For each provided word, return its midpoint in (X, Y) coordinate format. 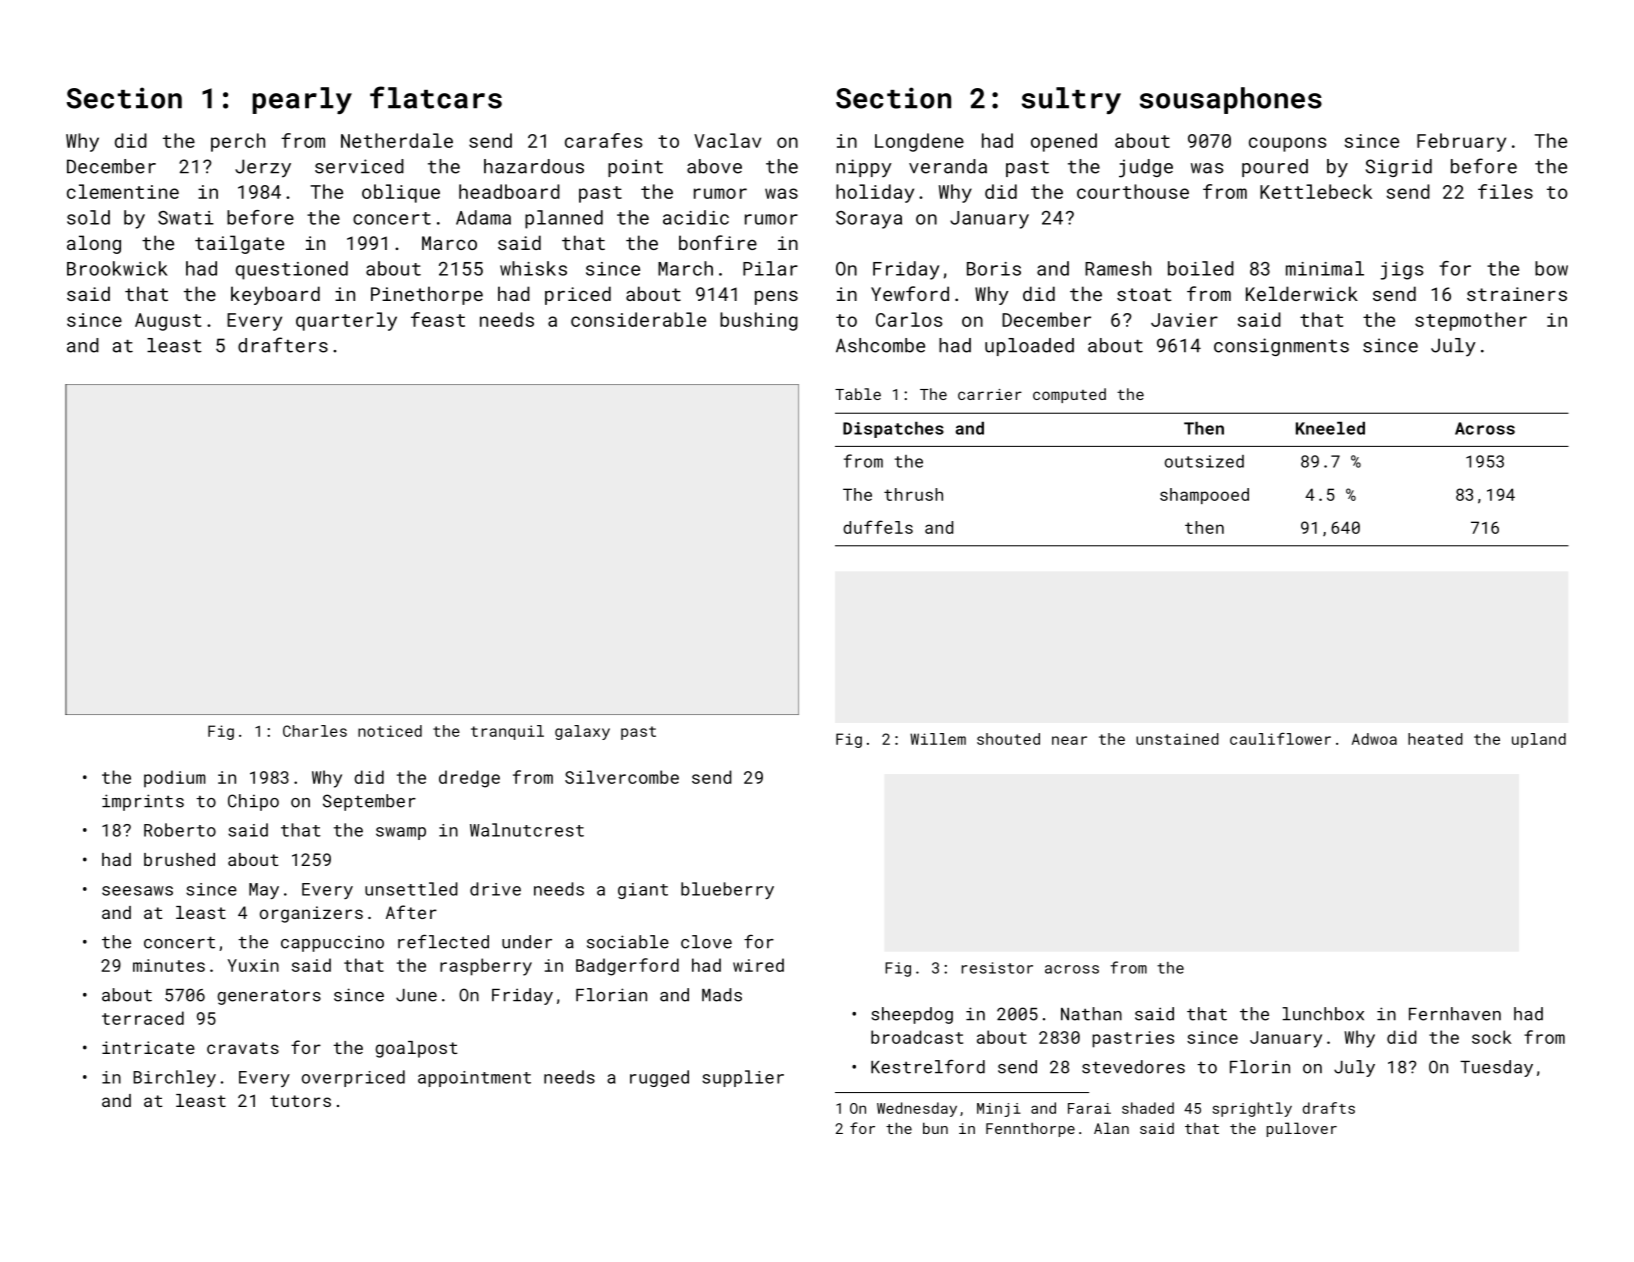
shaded (1148, 1108)
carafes (603, 140)
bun (935, 1128)
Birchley (174, 1078)
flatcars (436, 97)
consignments (1281, 347)
